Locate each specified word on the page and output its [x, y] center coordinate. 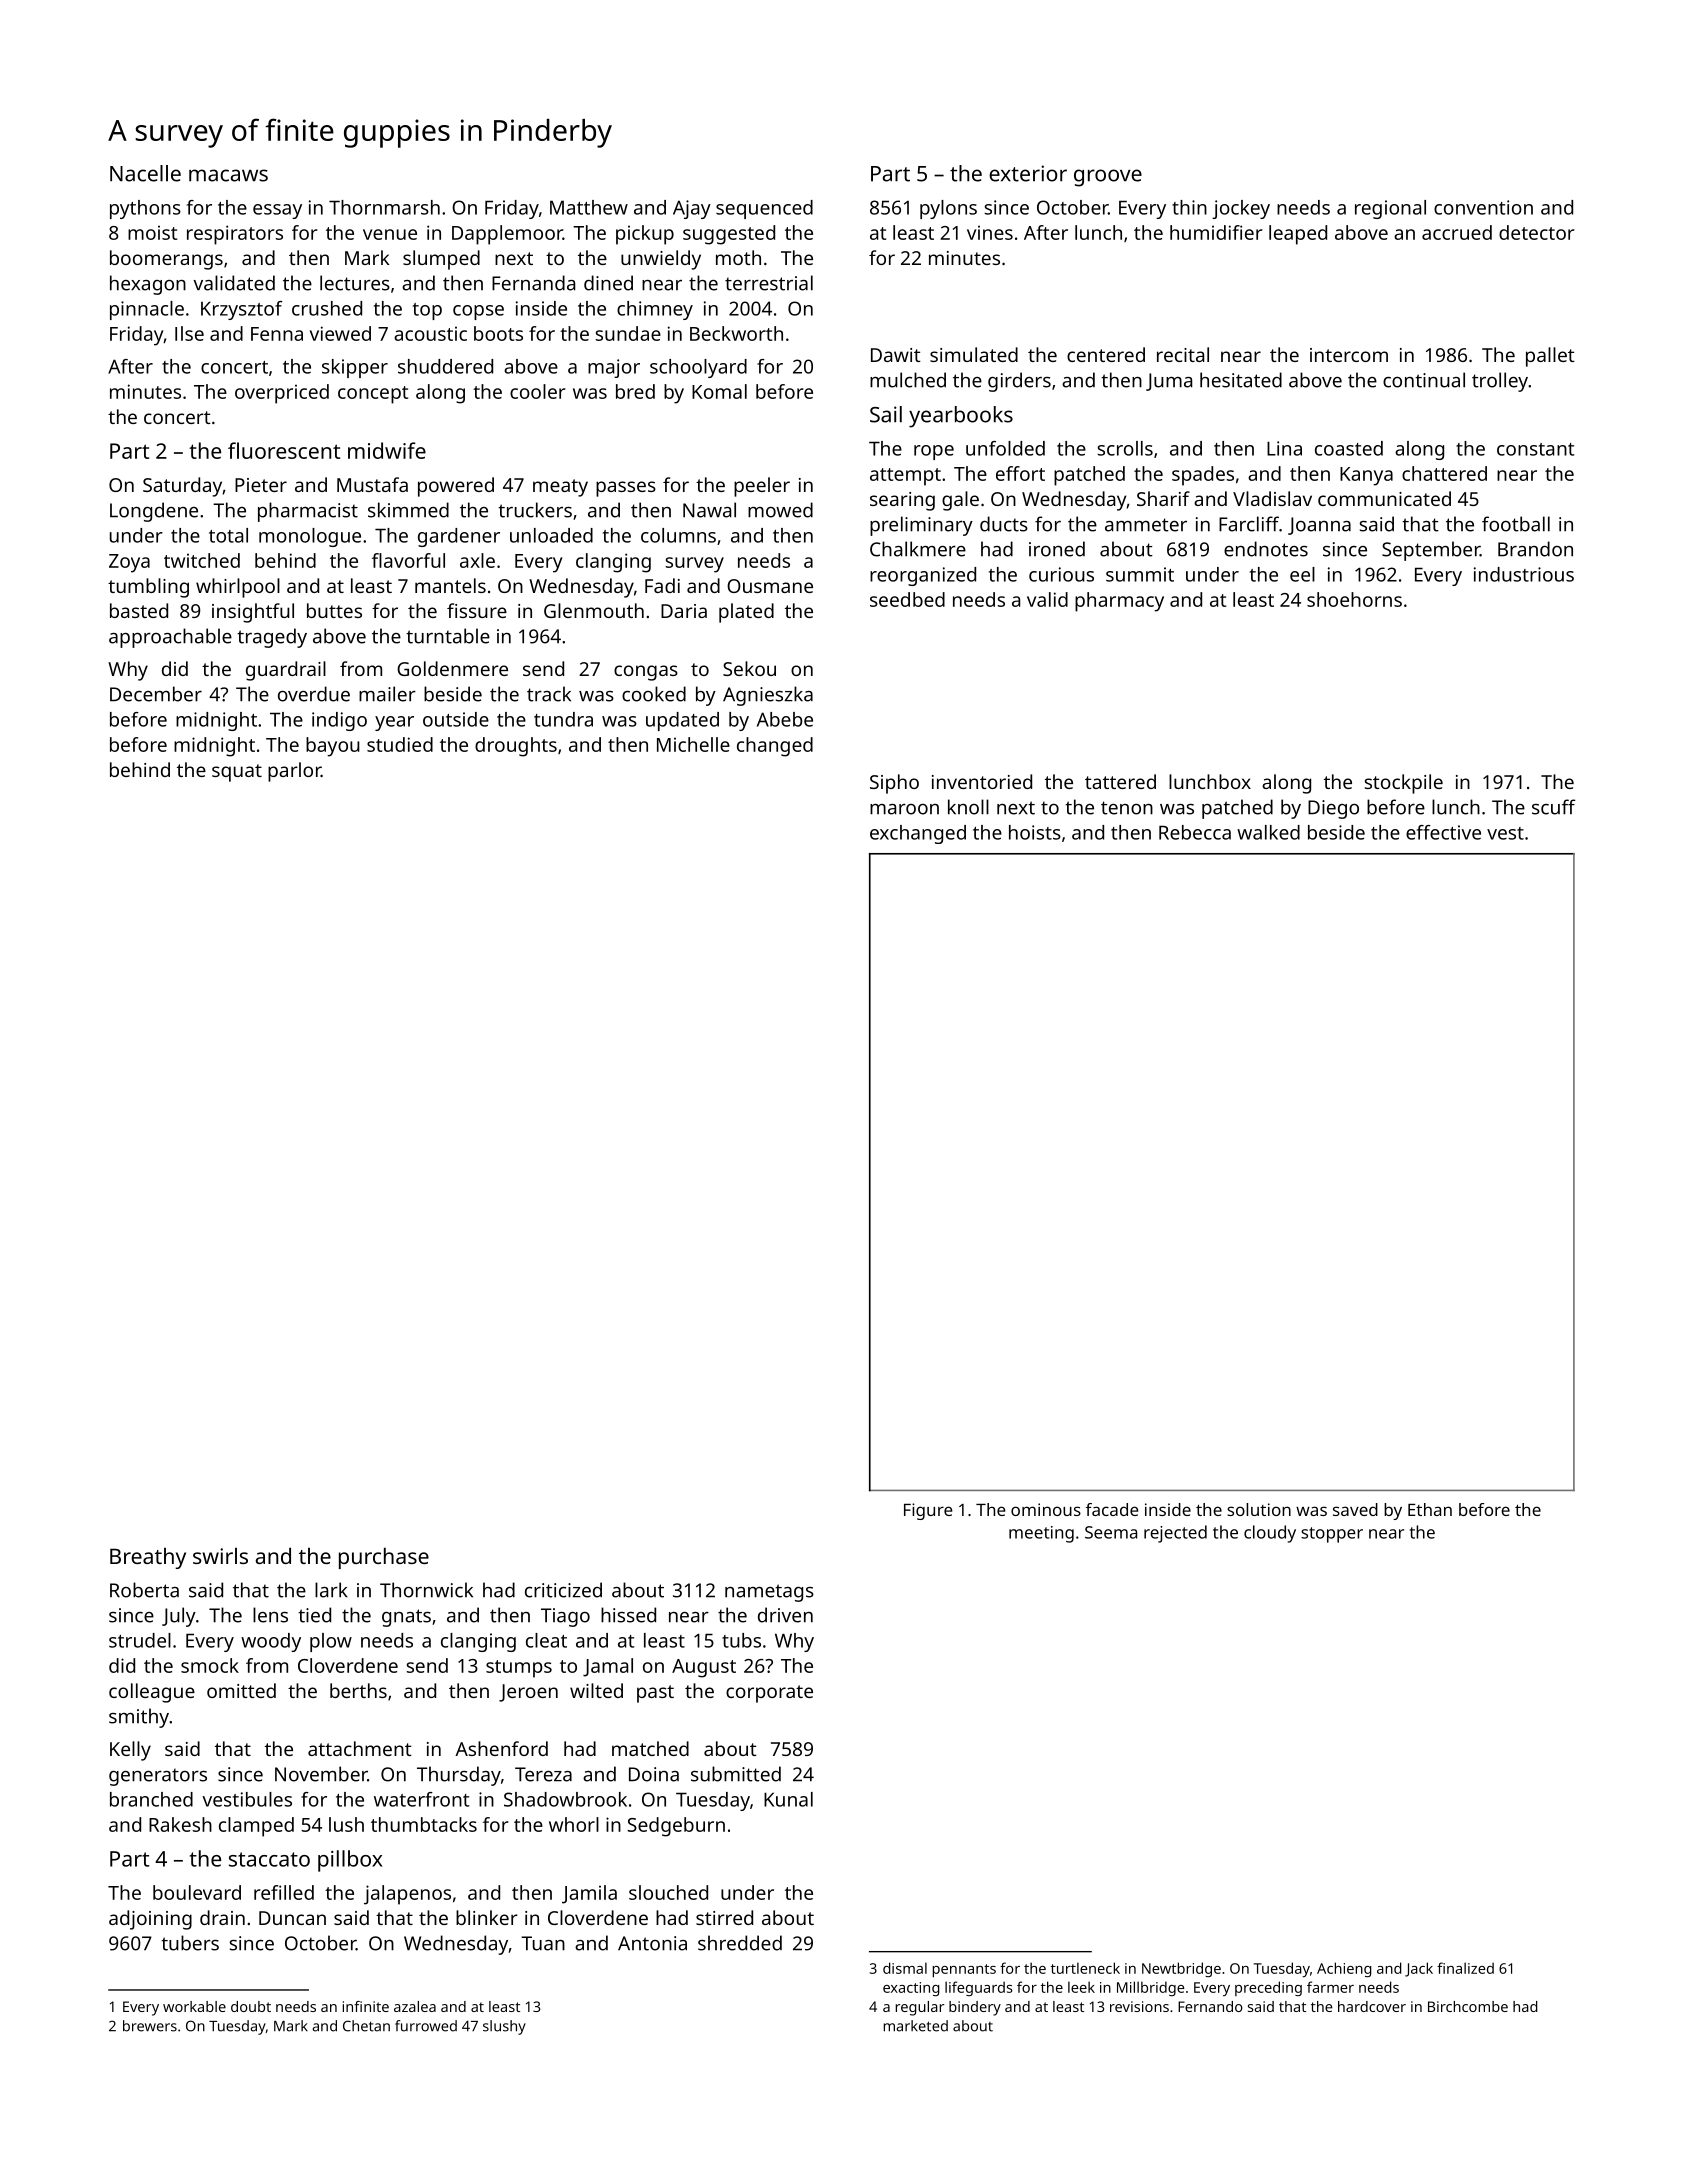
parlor [294, 772]
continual [1424, 380]
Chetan [366, 2026]
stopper [1332, 1535]
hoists [1035, 832]
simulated [974, 354]
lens [270, 1615]
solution [1259, 1509]
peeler [762, 487]
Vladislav [1272, 498]
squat [237, 773]
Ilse [189, 333]
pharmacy [1119, 602]
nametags [769, 1593]
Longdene [154, 512]
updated [682, 721]
